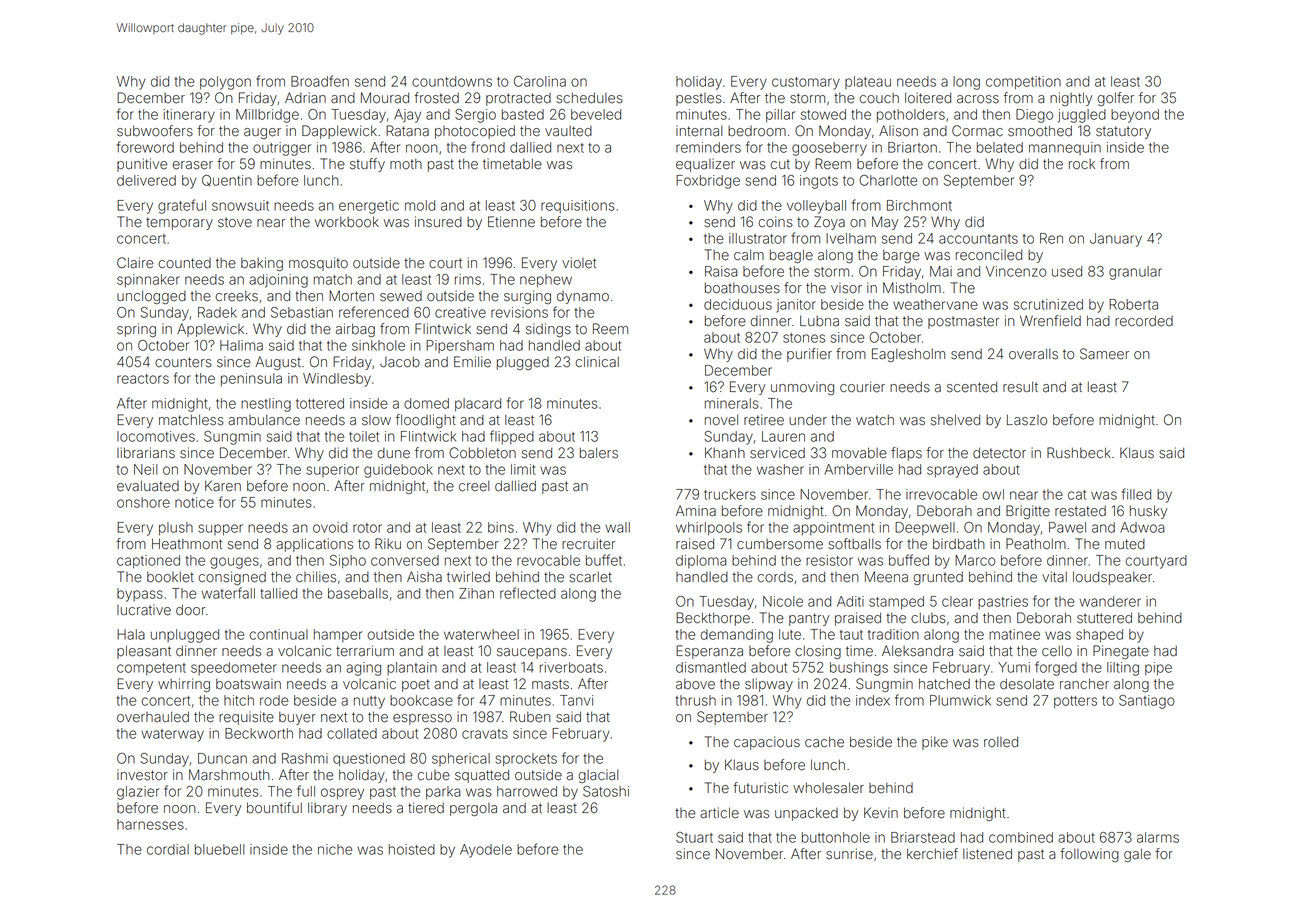 The width and height of the document is (1308, 924). Describe the element at coordinates (474, 486) in the document. I see `creel` at that location.
